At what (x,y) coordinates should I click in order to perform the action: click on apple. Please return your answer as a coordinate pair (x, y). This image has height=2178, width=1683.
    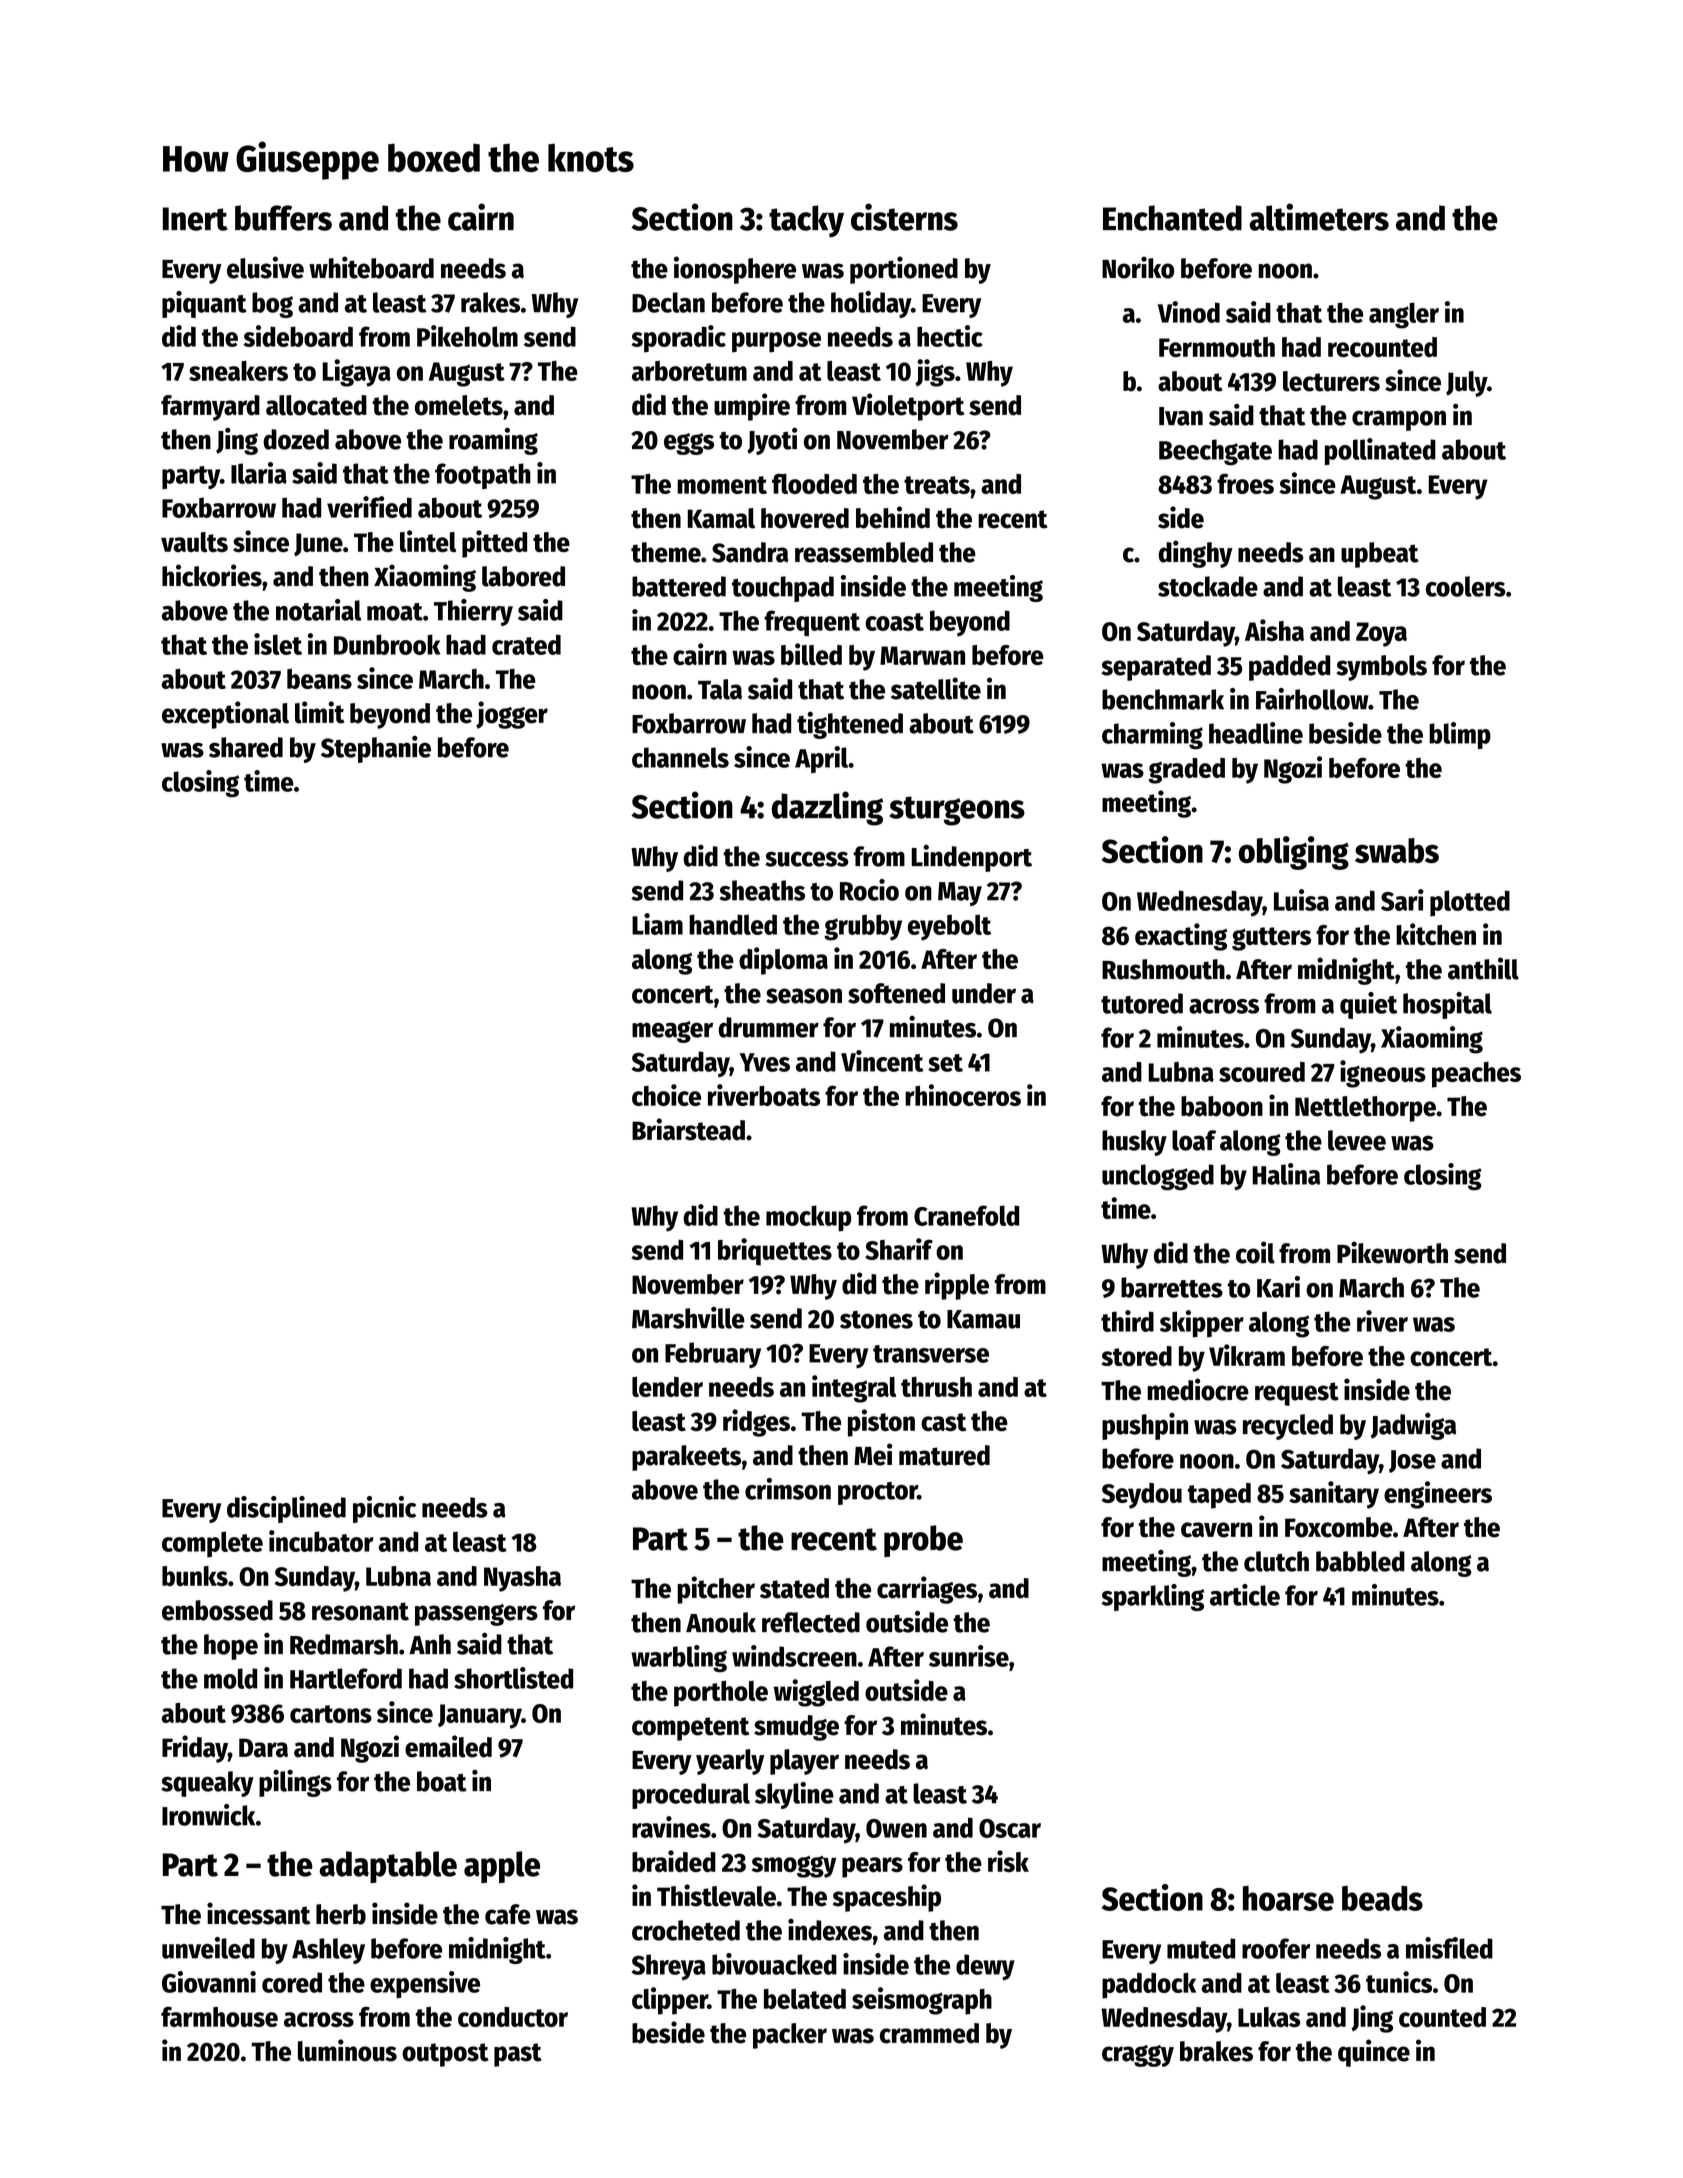
    Looking at the image, I should click on (502, 1867).
